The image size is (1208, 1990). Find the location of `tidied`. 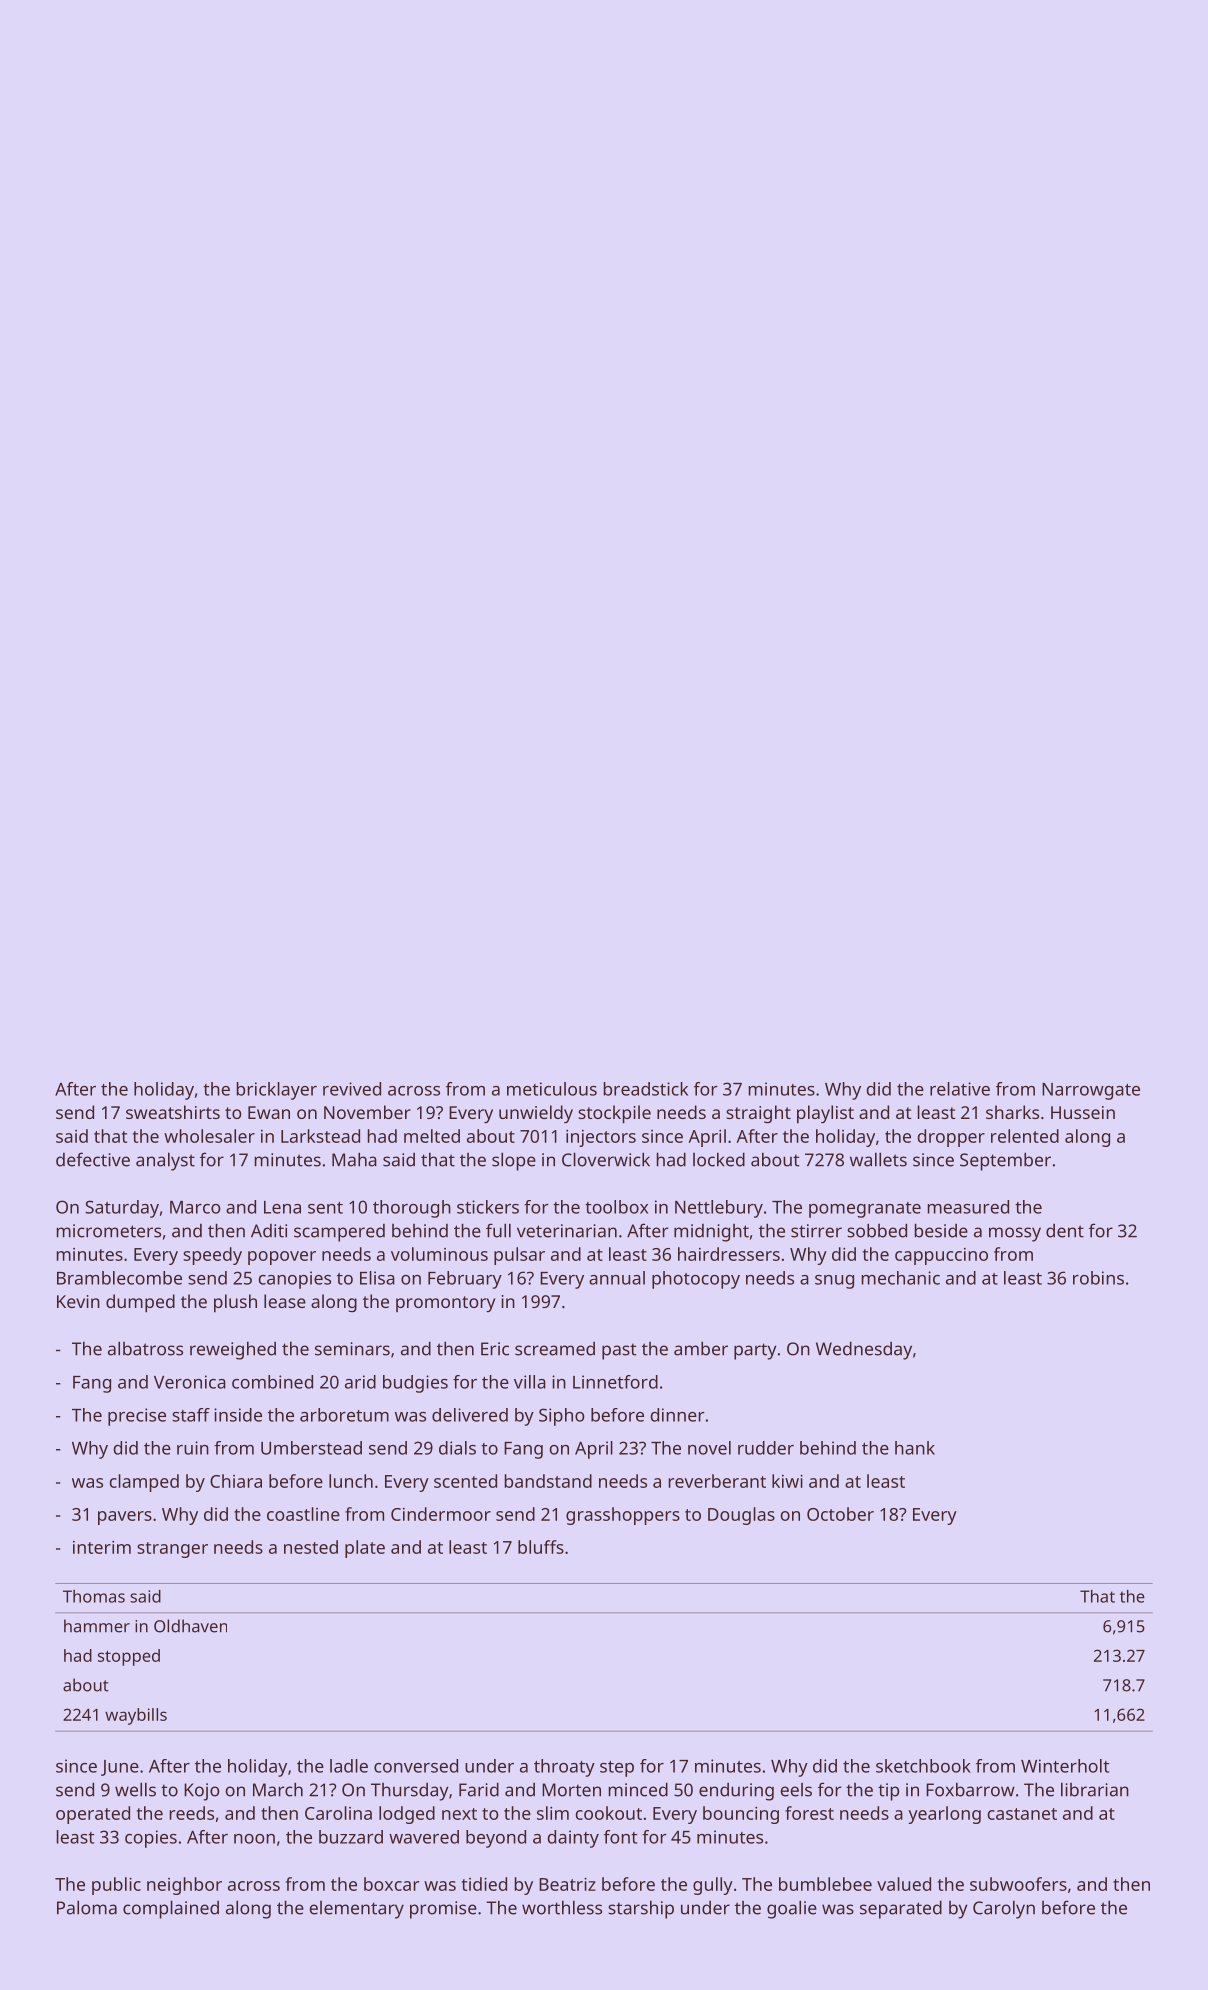

tidied is located at coordinates (484, 1884).
